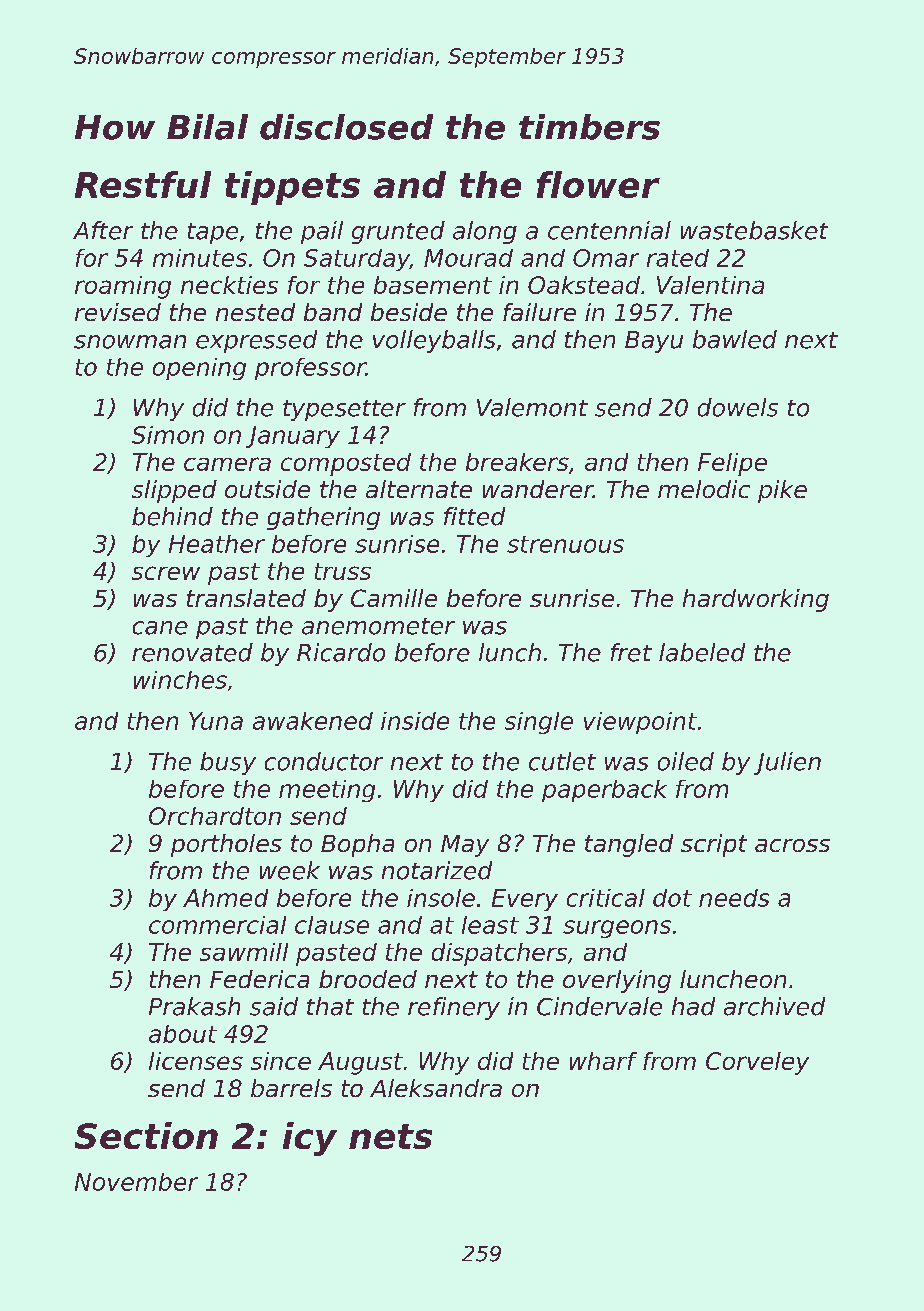  I want to click on cane, so click(160, 628).
